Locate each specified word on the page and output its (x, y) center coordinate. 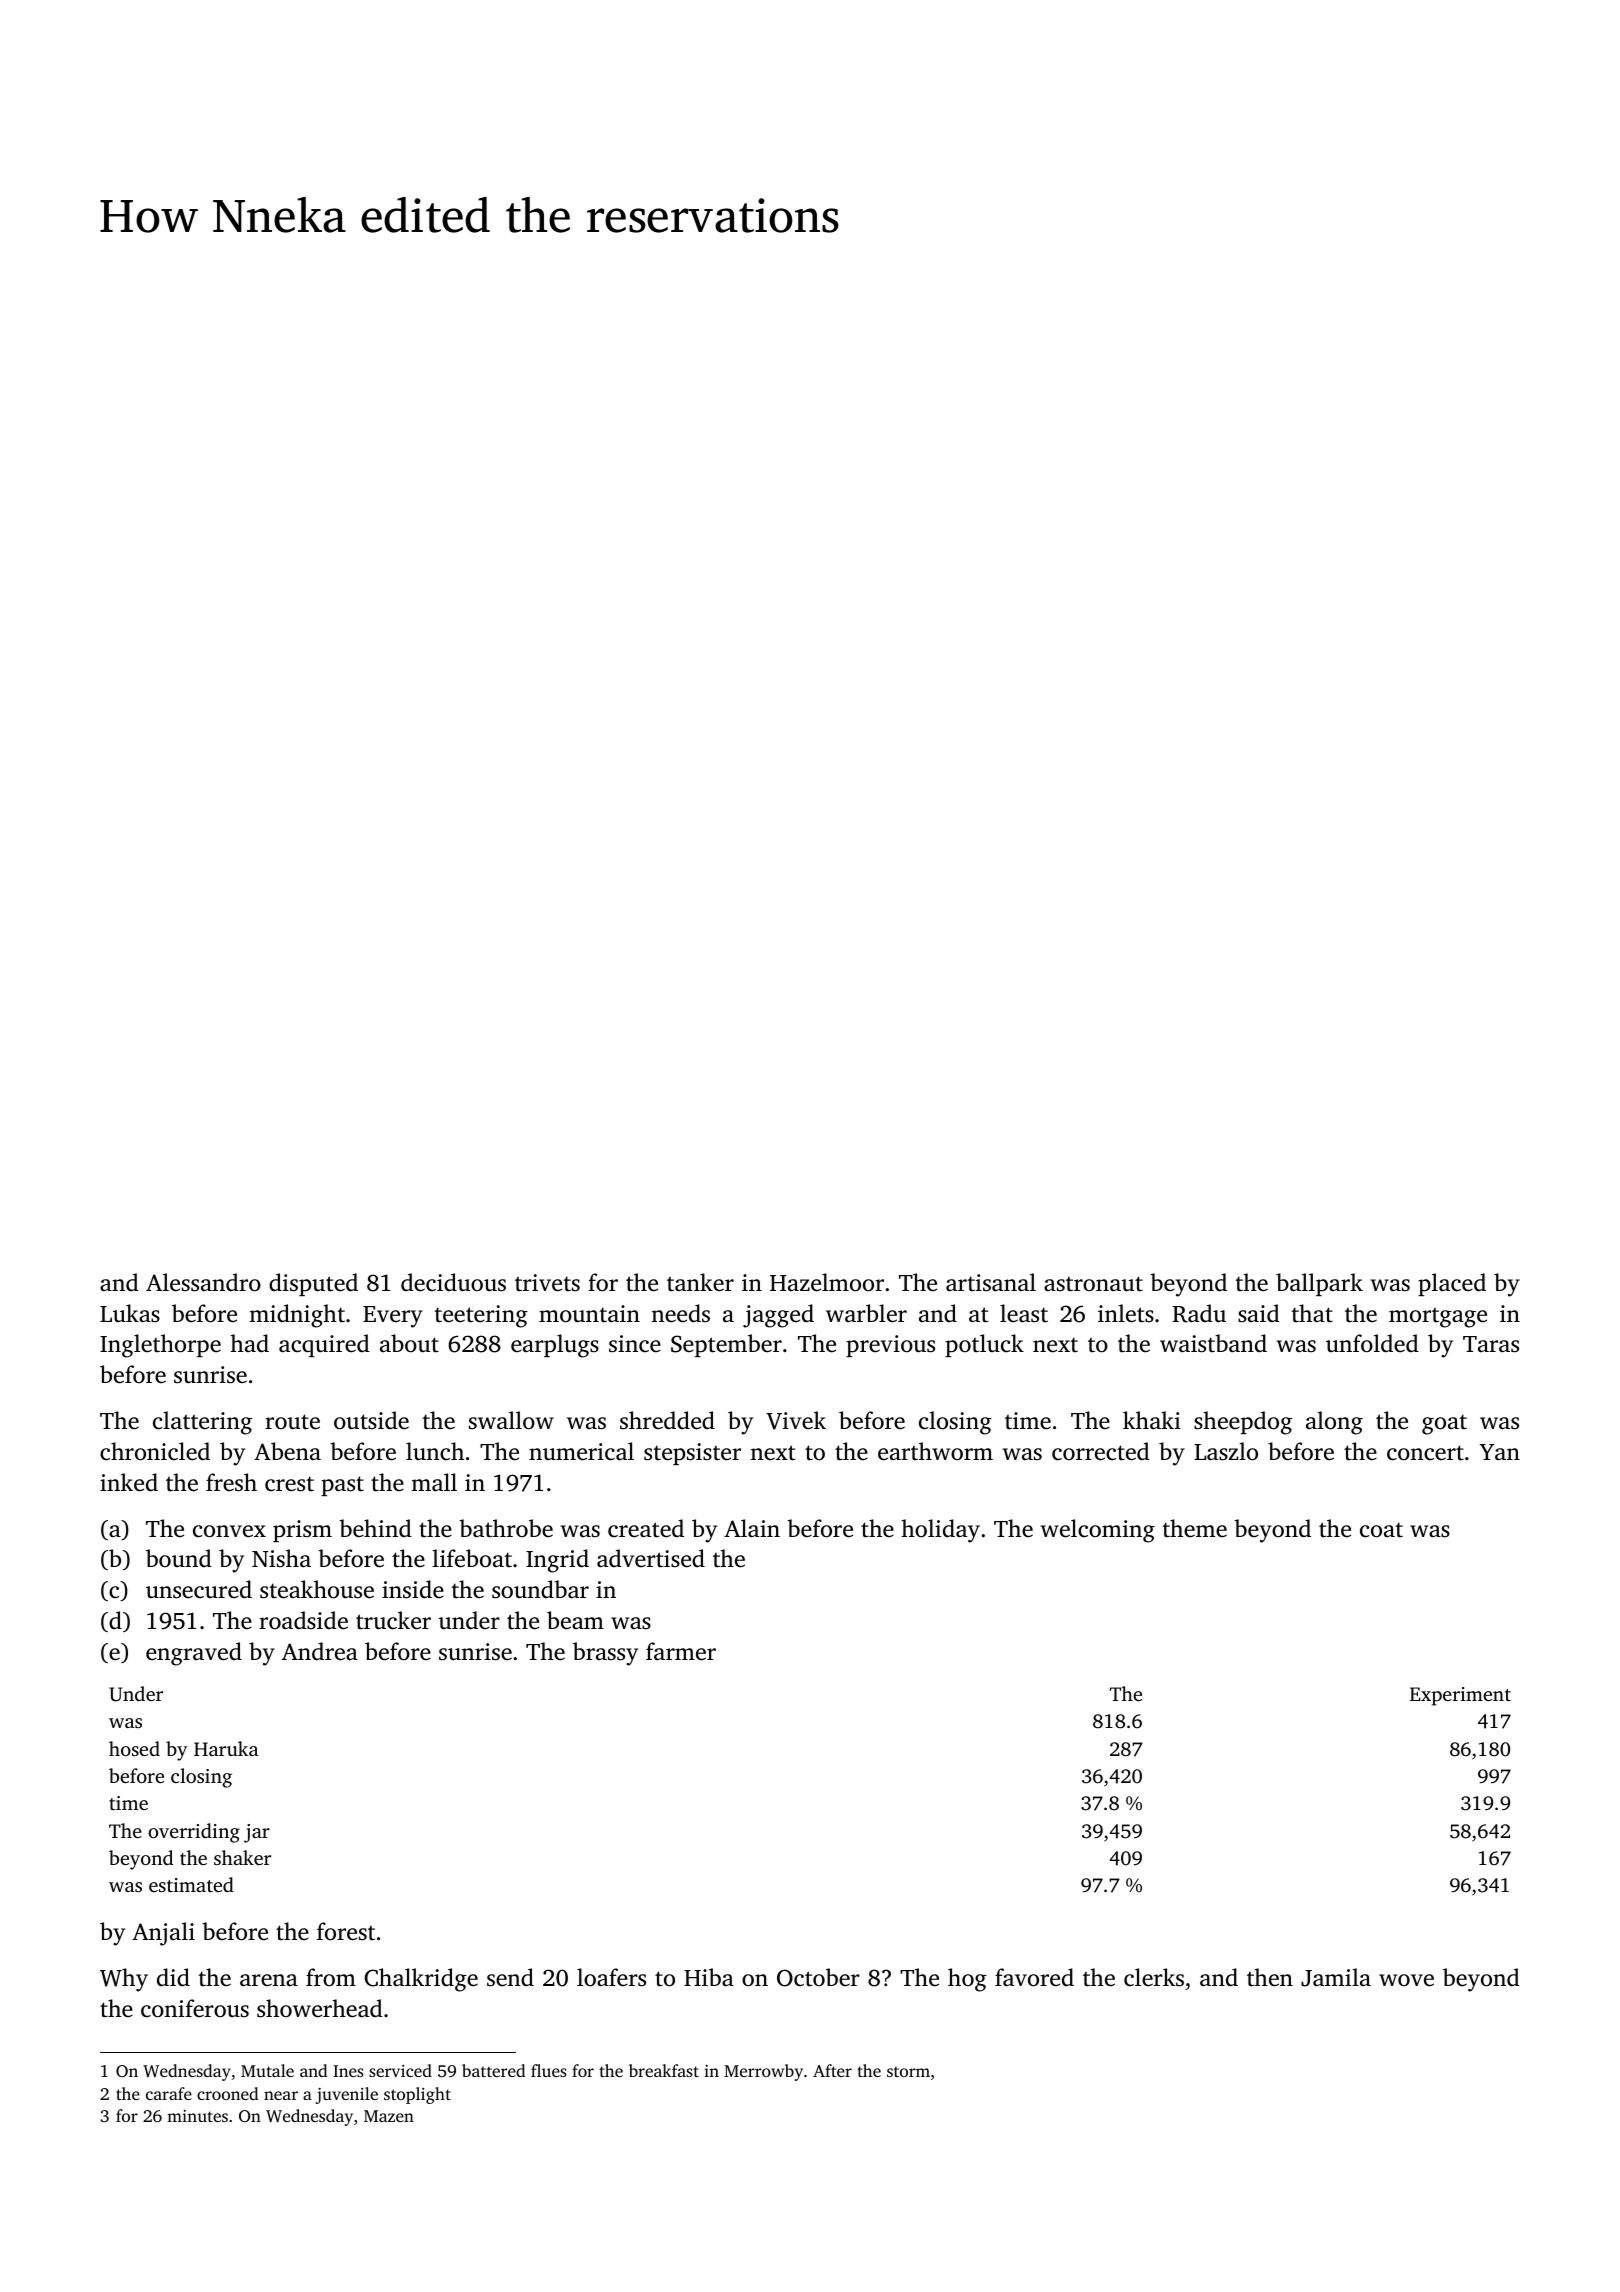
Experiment (1460, 1696)
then (1270, 1977)
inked (129, 1482)
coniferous (195, 2008)
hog (967, 1980)
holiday (940, 1531)
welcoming (1098, 1531)
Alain (752, 1528)
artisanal (991, 1282)
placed (1452, 1284)
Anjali (163, 1934)
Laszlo (1226, 1451)
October (818, 1977)
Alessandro (203, 1282)
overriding (194, 1833)
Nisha (281, 1558)
